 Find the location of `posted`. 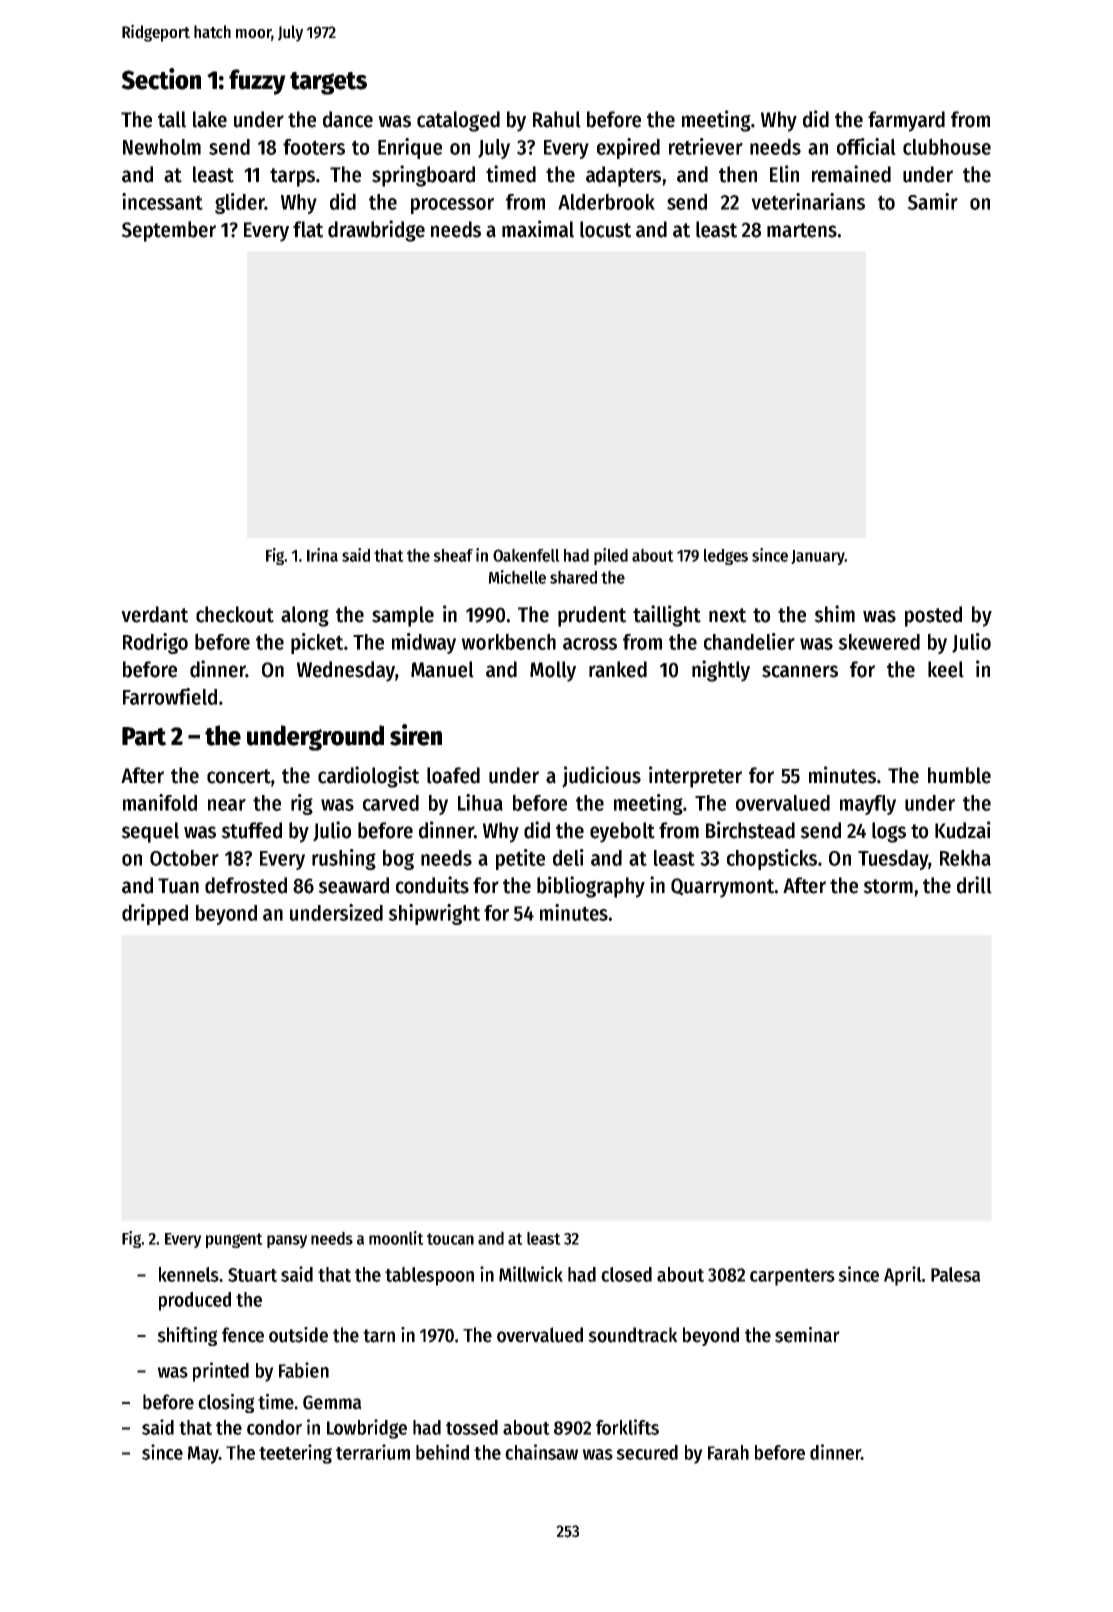

posted is located at coordinates (933, 616).
